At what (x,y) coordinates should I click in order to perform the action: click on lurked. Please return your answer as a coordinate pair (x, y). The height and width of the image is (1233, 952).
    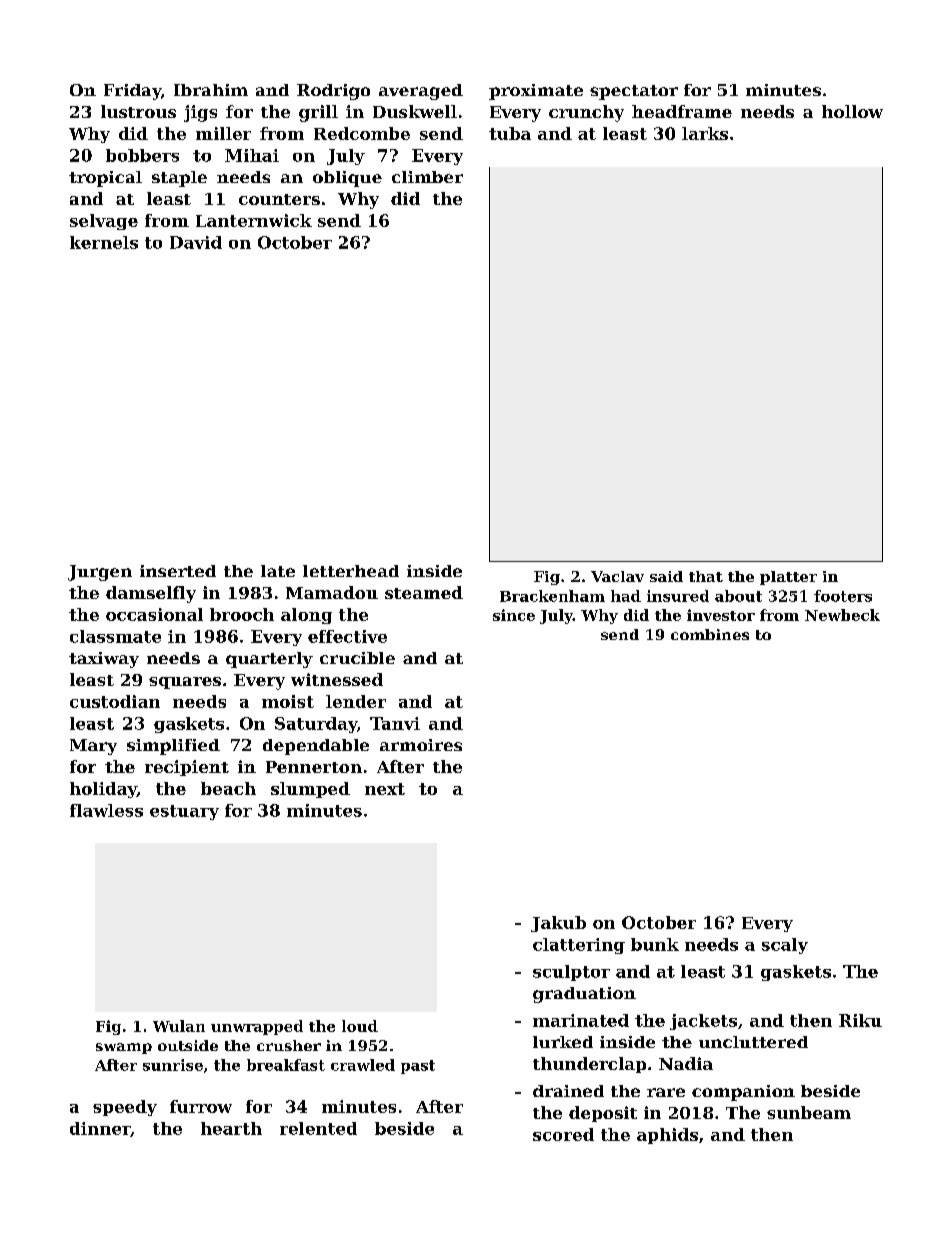
    Looking at the image, I should click on (563, 1042).
